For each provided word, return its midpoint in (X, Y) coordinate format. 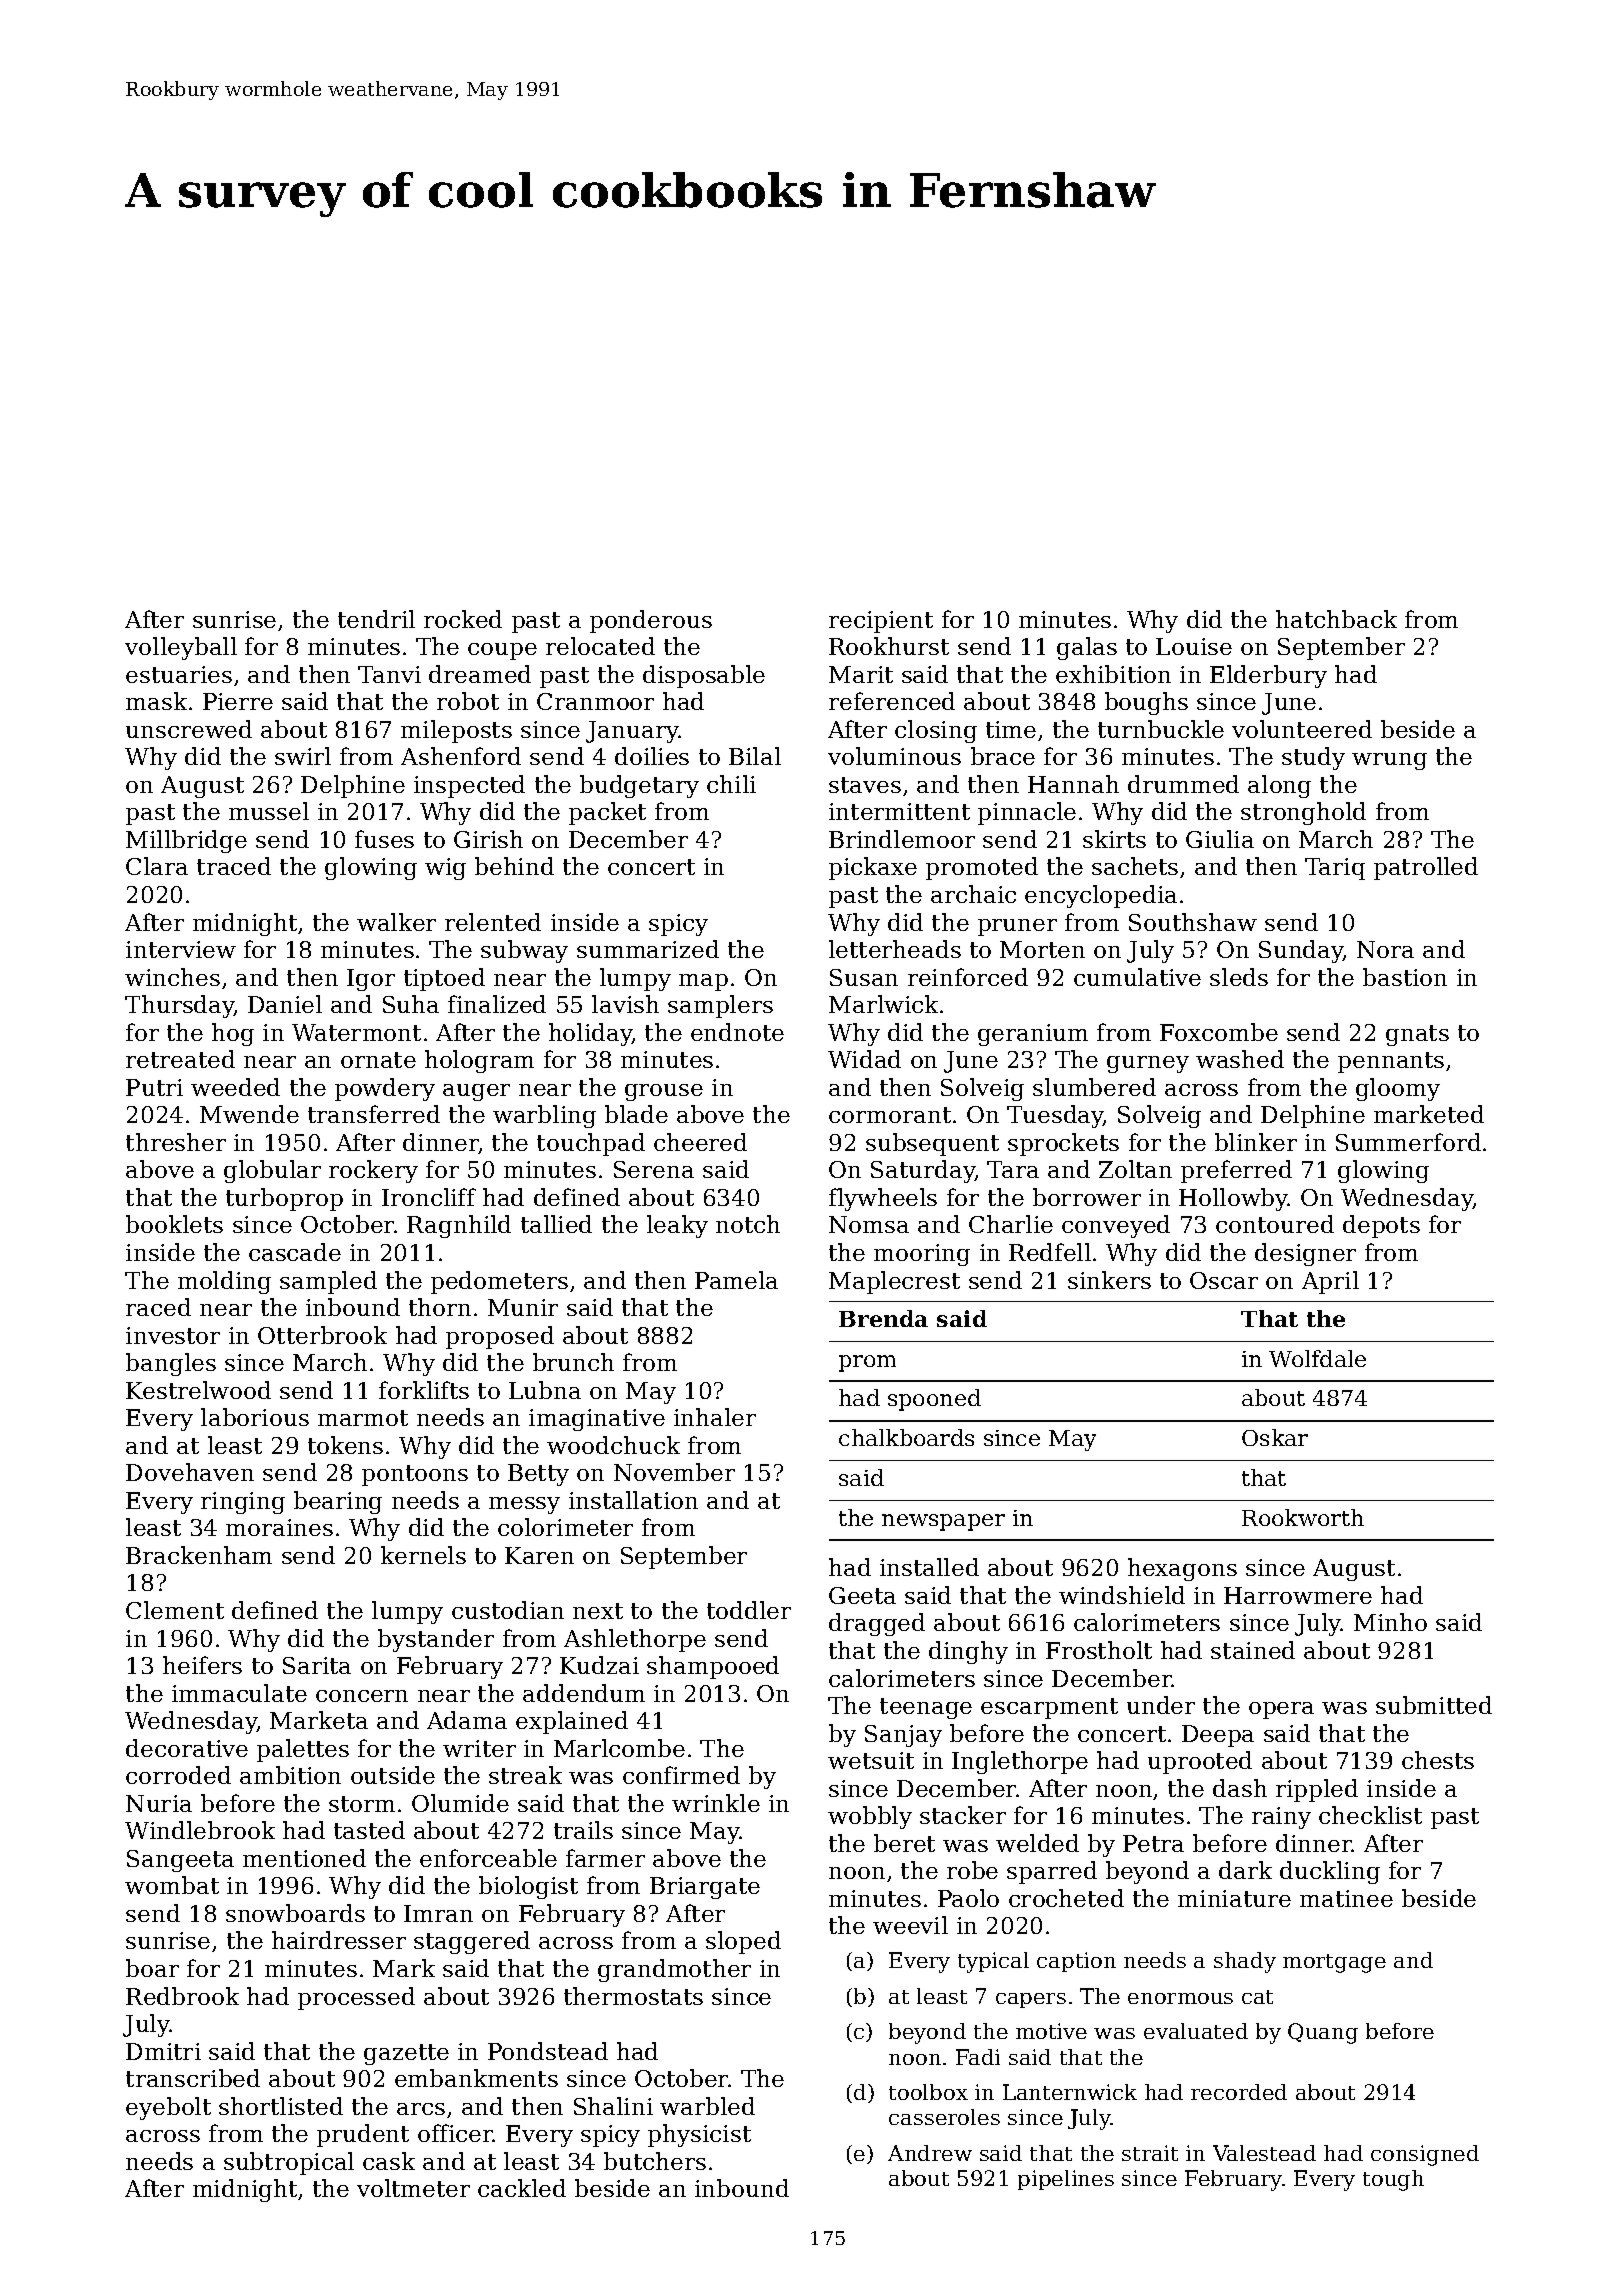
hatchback (1336, 619)
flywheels (883, 1199)
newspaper (943, 1522)
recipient (881, 622)
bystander (436, 1640)
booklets (174, 1224)
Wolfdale (1317, 1358)
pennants (1391, 1062)
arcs (421, 2109)
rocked (463, 619)
